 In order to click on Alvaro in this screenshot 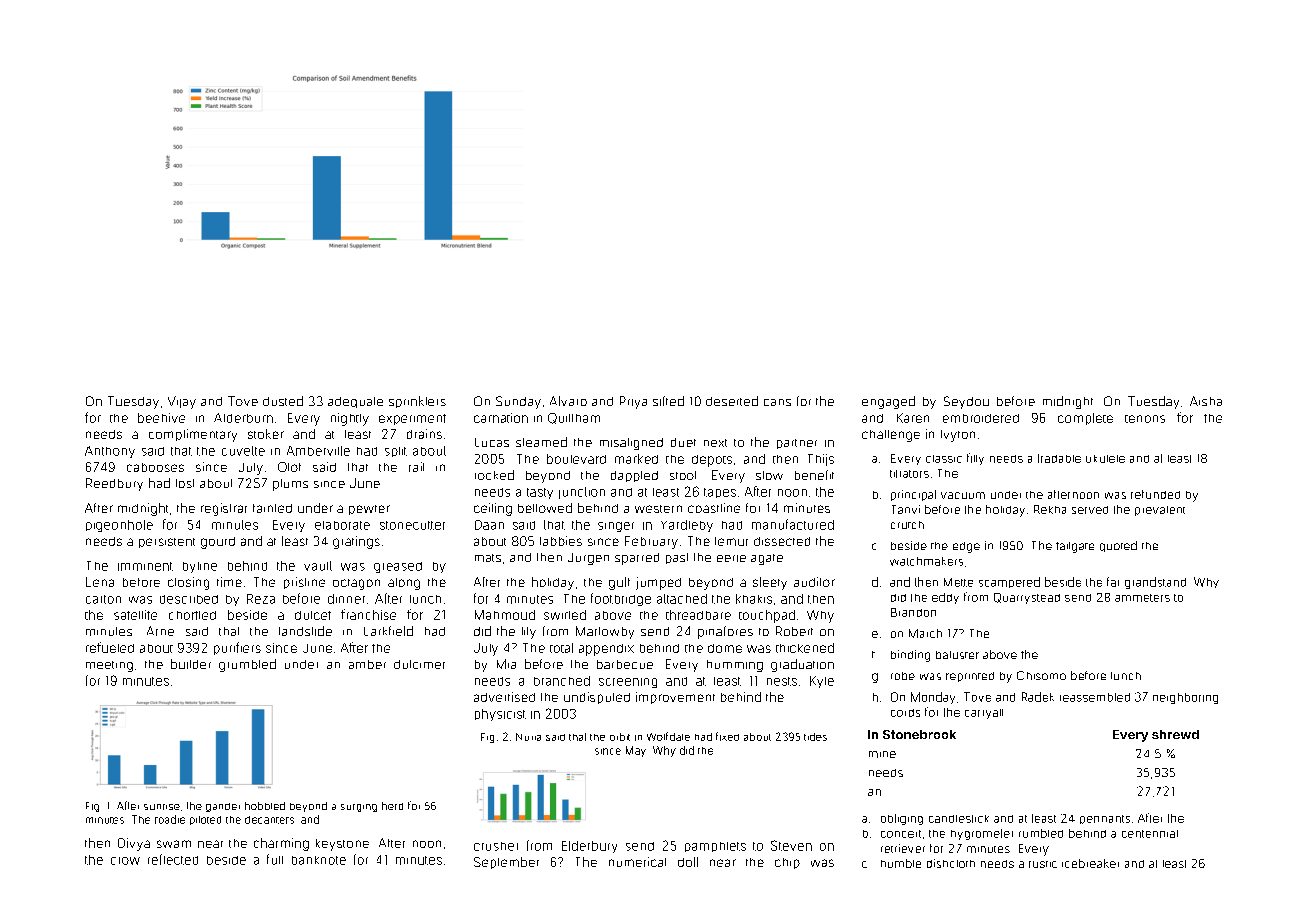, I will do `click(568, 401)`.
